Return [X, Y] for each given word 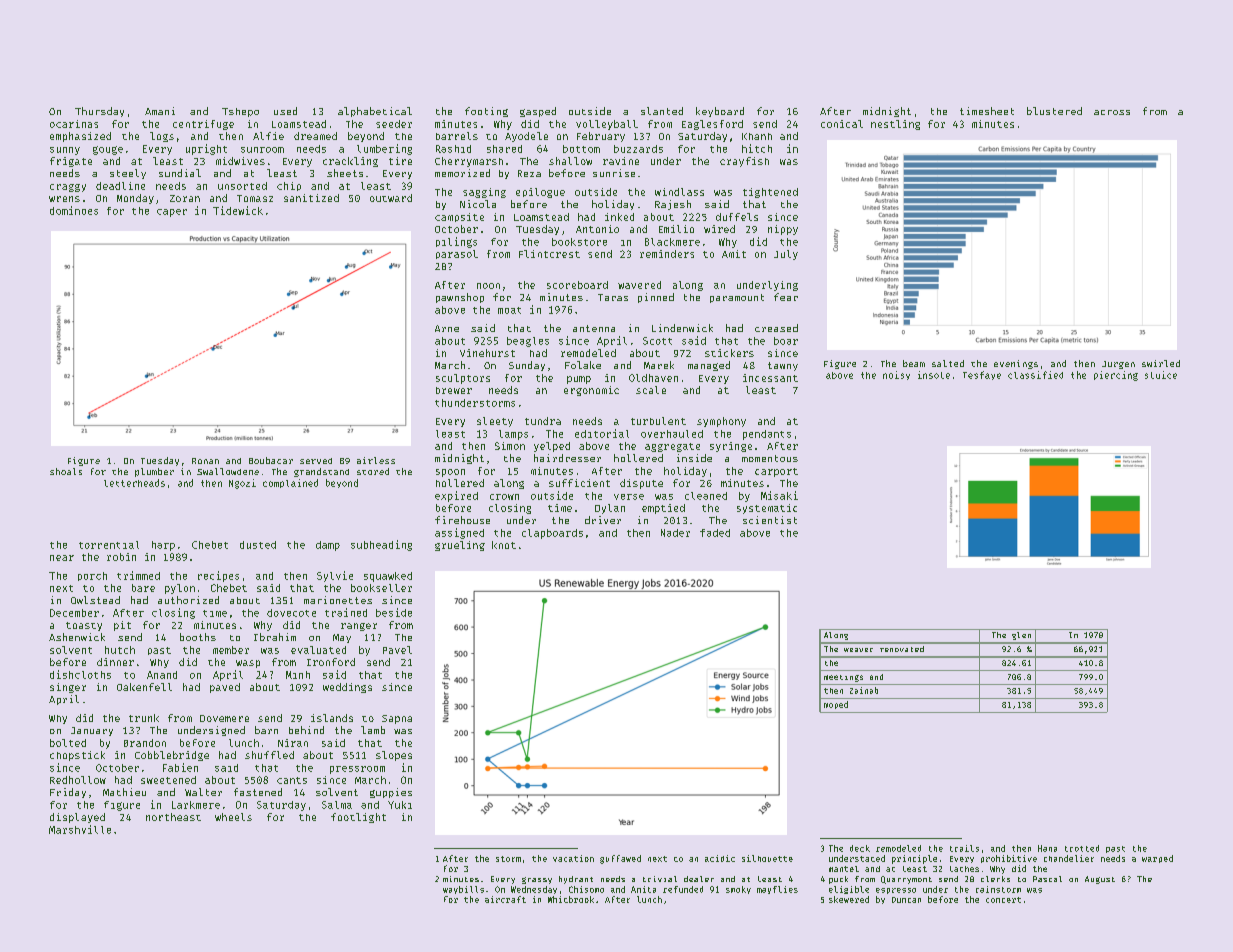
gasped [538, 112]
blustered [1054, 111]
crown [504, 497]
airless [376, 460]
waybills [463, 890]
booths [198, 637]
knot [504, 545]
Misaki [779, 495]
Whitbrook [571, 899]
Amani [160, 111]
